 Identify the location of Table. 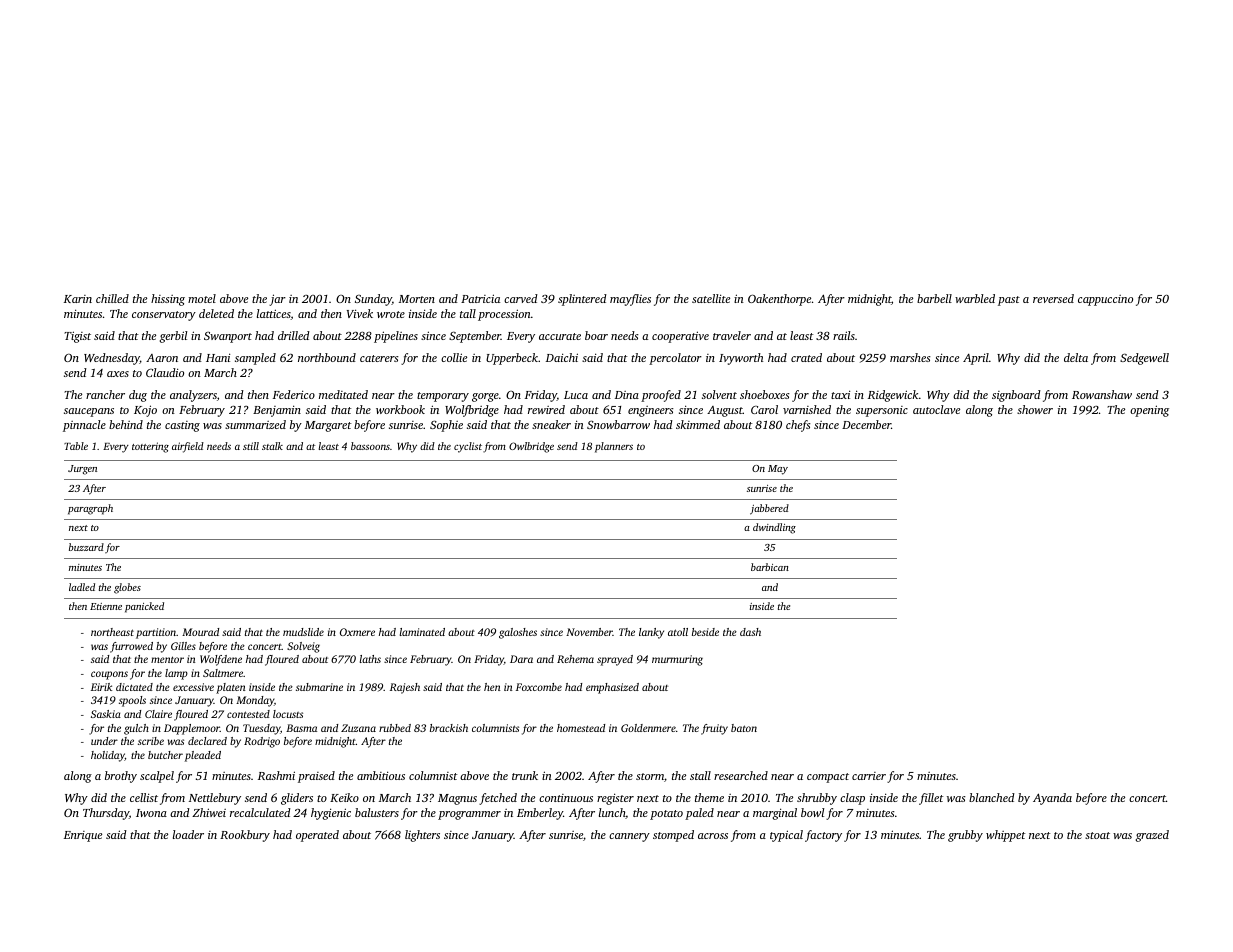
(76, 446).
